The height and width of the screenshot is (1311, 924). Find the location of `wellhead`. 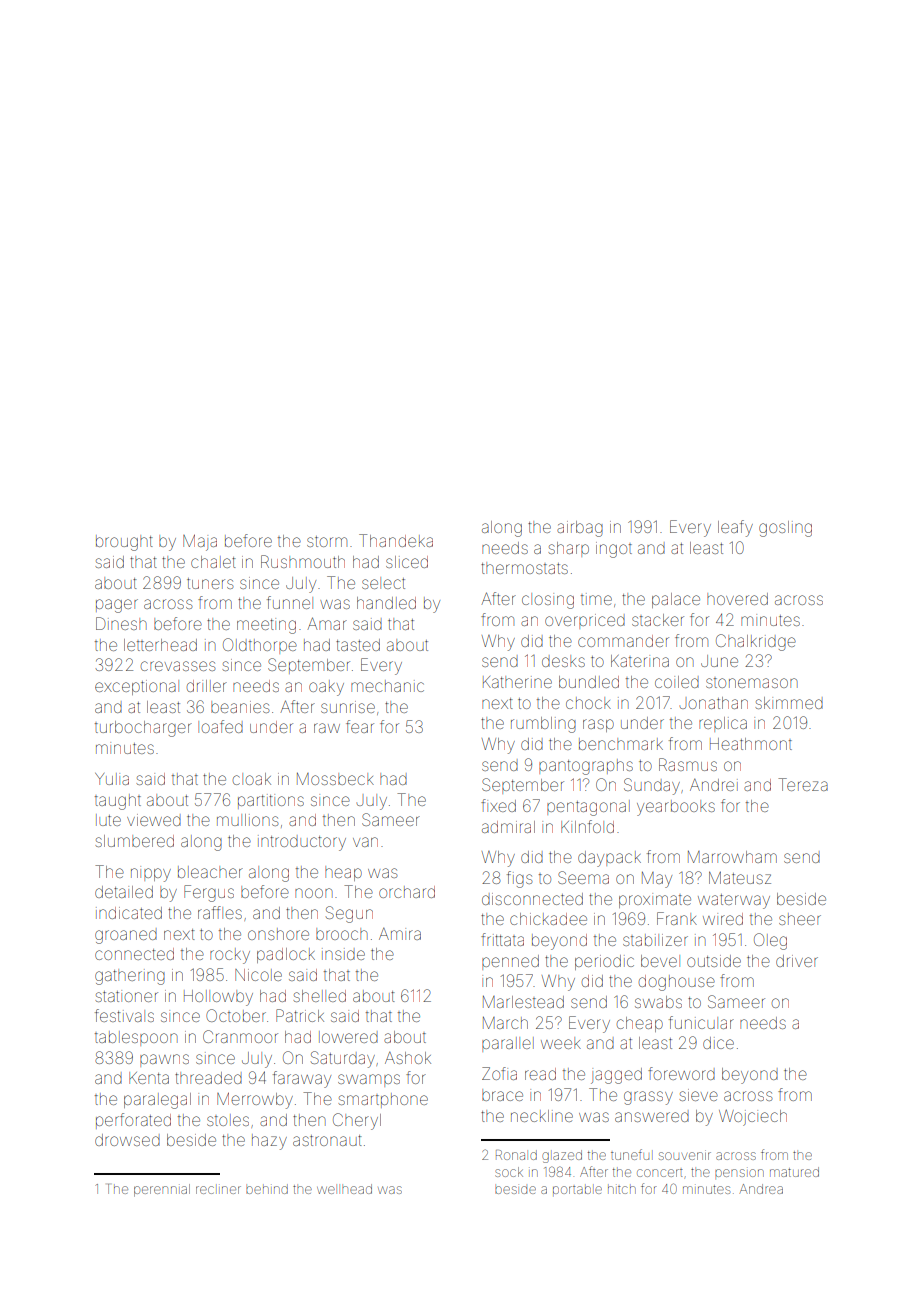

wellhead is located at coordinates (344, 1189).
